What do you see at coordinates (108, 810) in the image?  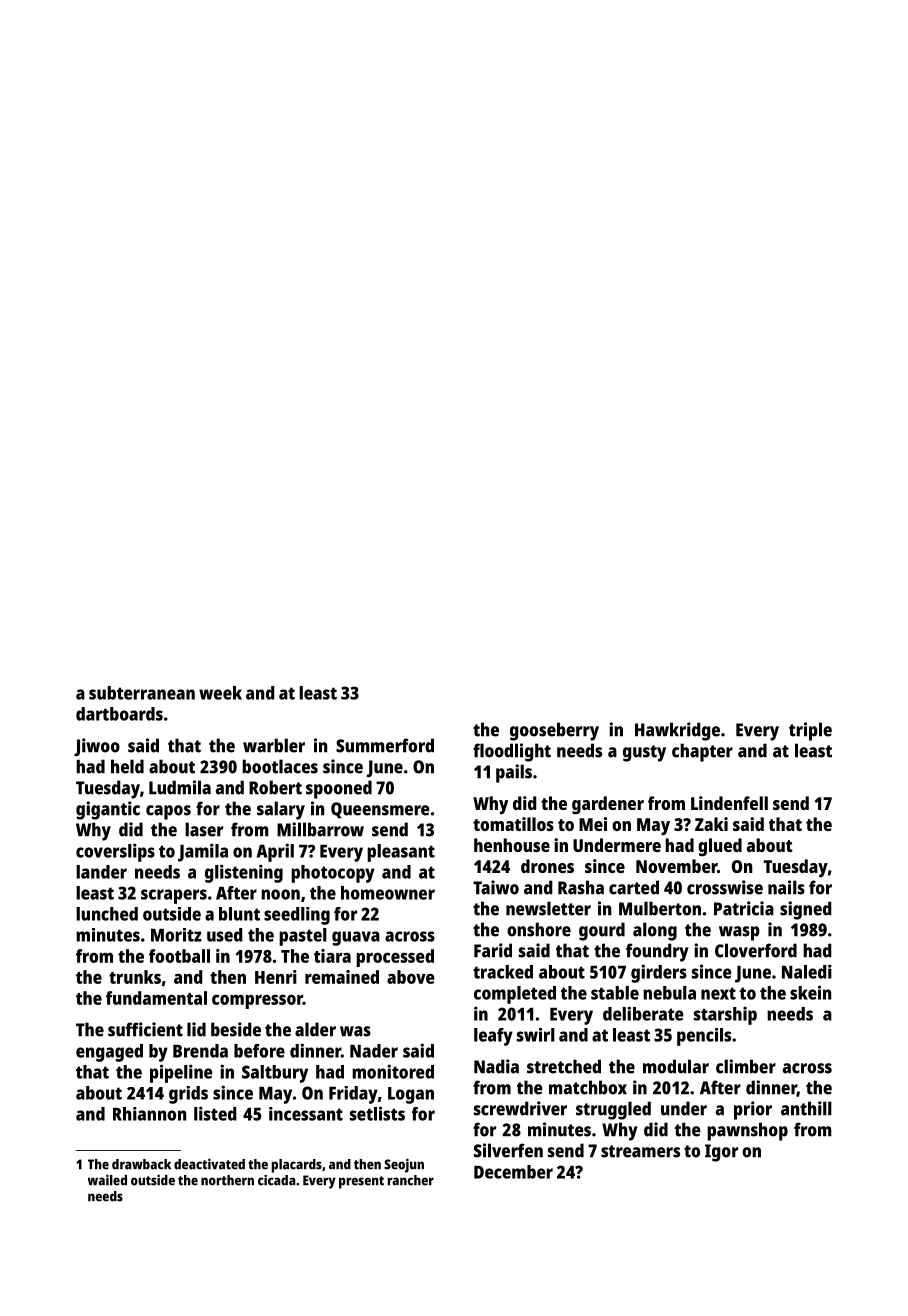 I see `gigantic` at bounding box center [108, 810].
